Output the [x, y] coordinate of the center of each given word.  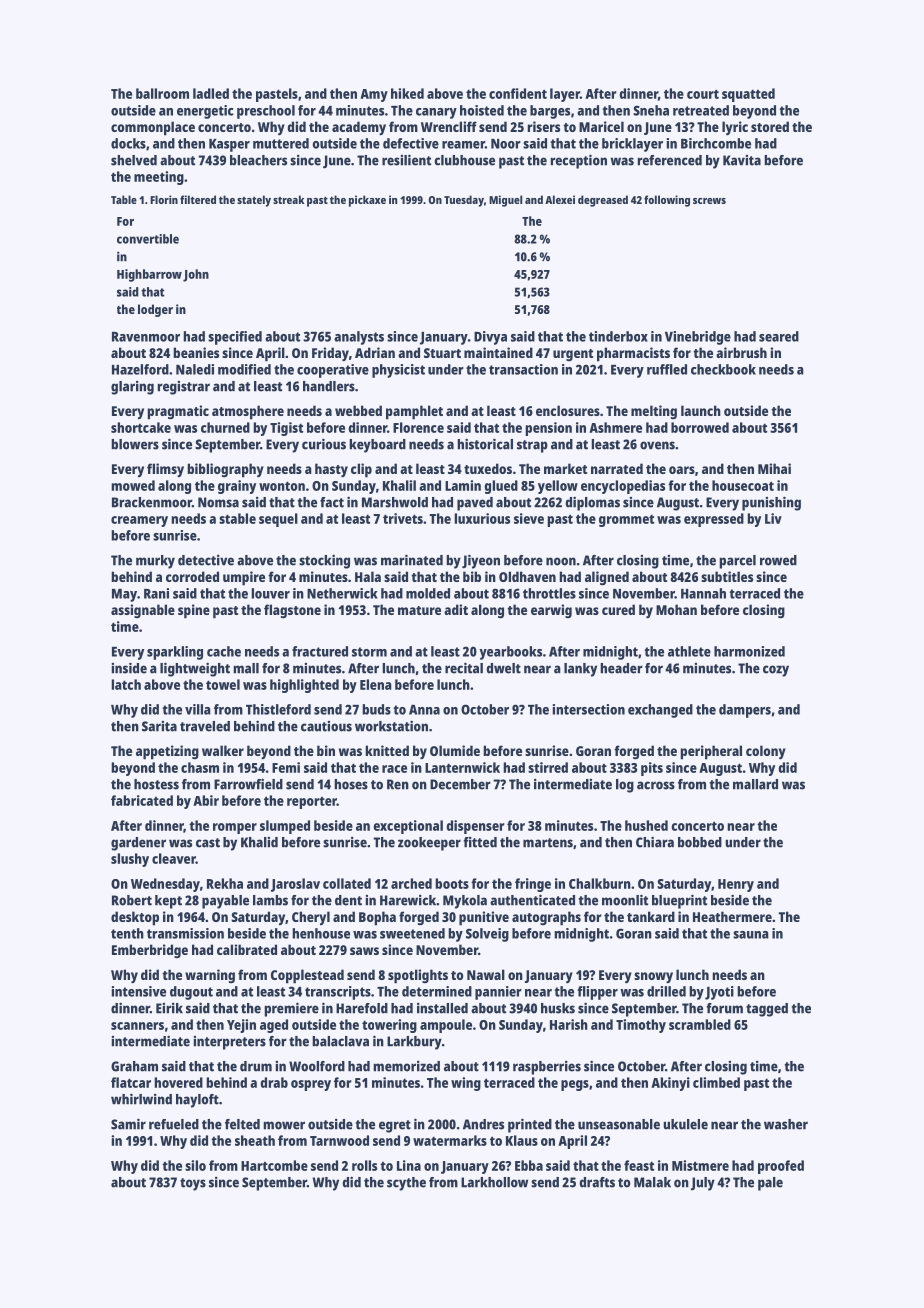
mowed [133, 485]
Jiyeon [481, 561]
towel [223, 684]
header [621, 668]
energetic [205, 112]
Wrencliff [449, 126]
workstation [391, 726]
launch [701, 410]
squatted [748, 95]
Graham [134, 1066]
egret [395, 1126]
